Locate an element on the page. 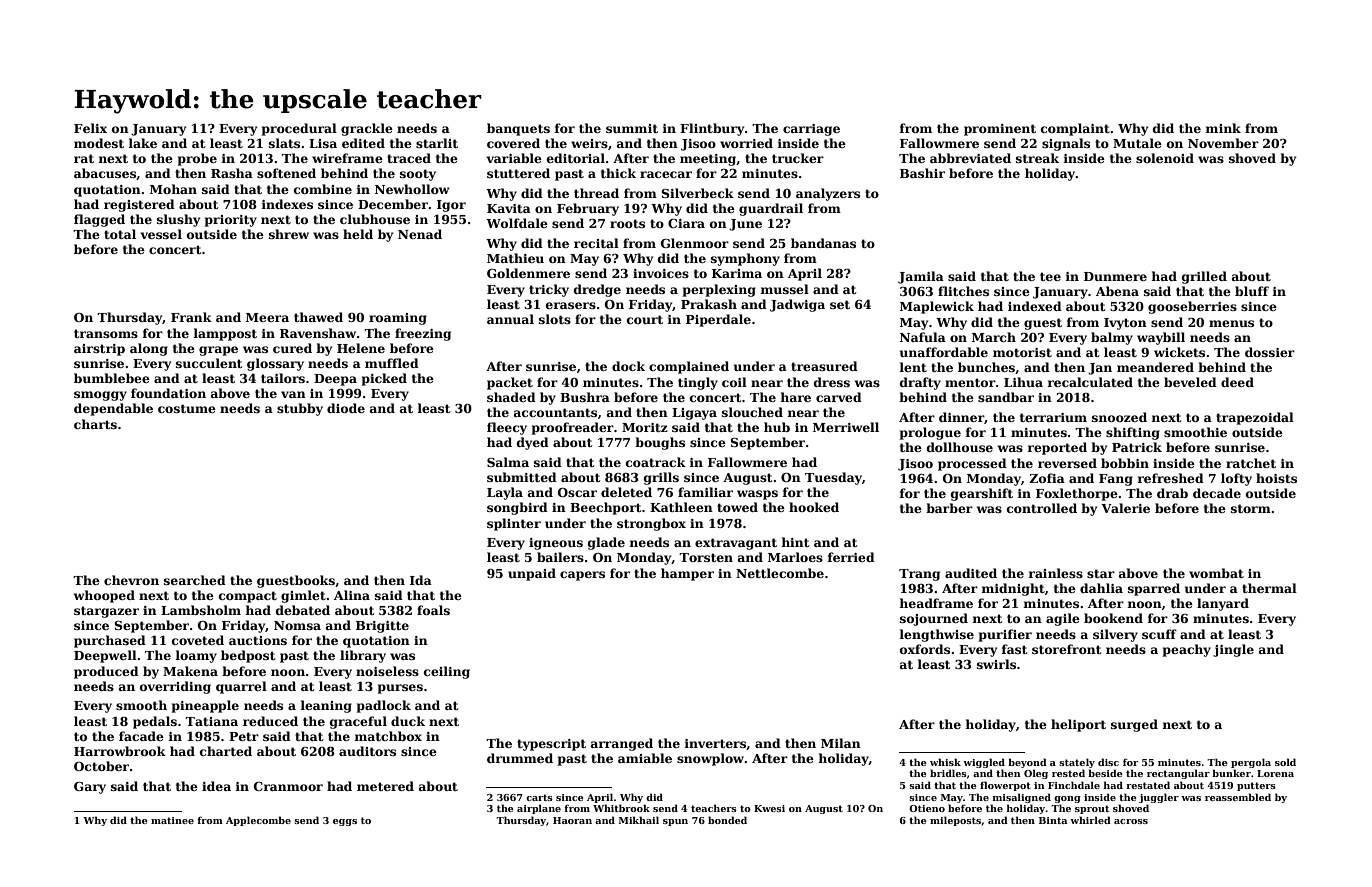 The image size is (1372, 887). stubby is located at coordinates (300, 409).
